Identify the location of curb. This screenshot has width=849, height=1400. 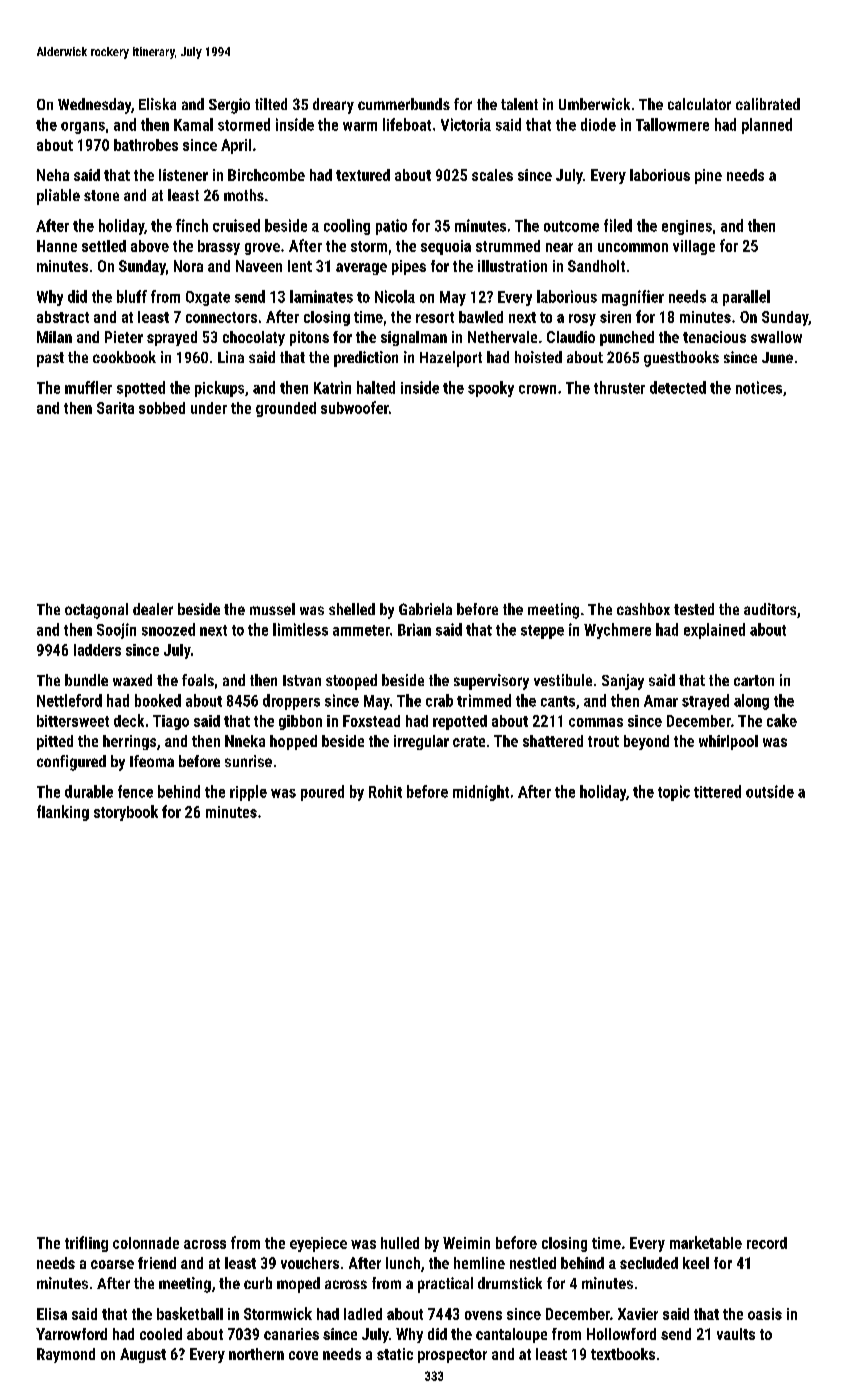
(258, 1283).
